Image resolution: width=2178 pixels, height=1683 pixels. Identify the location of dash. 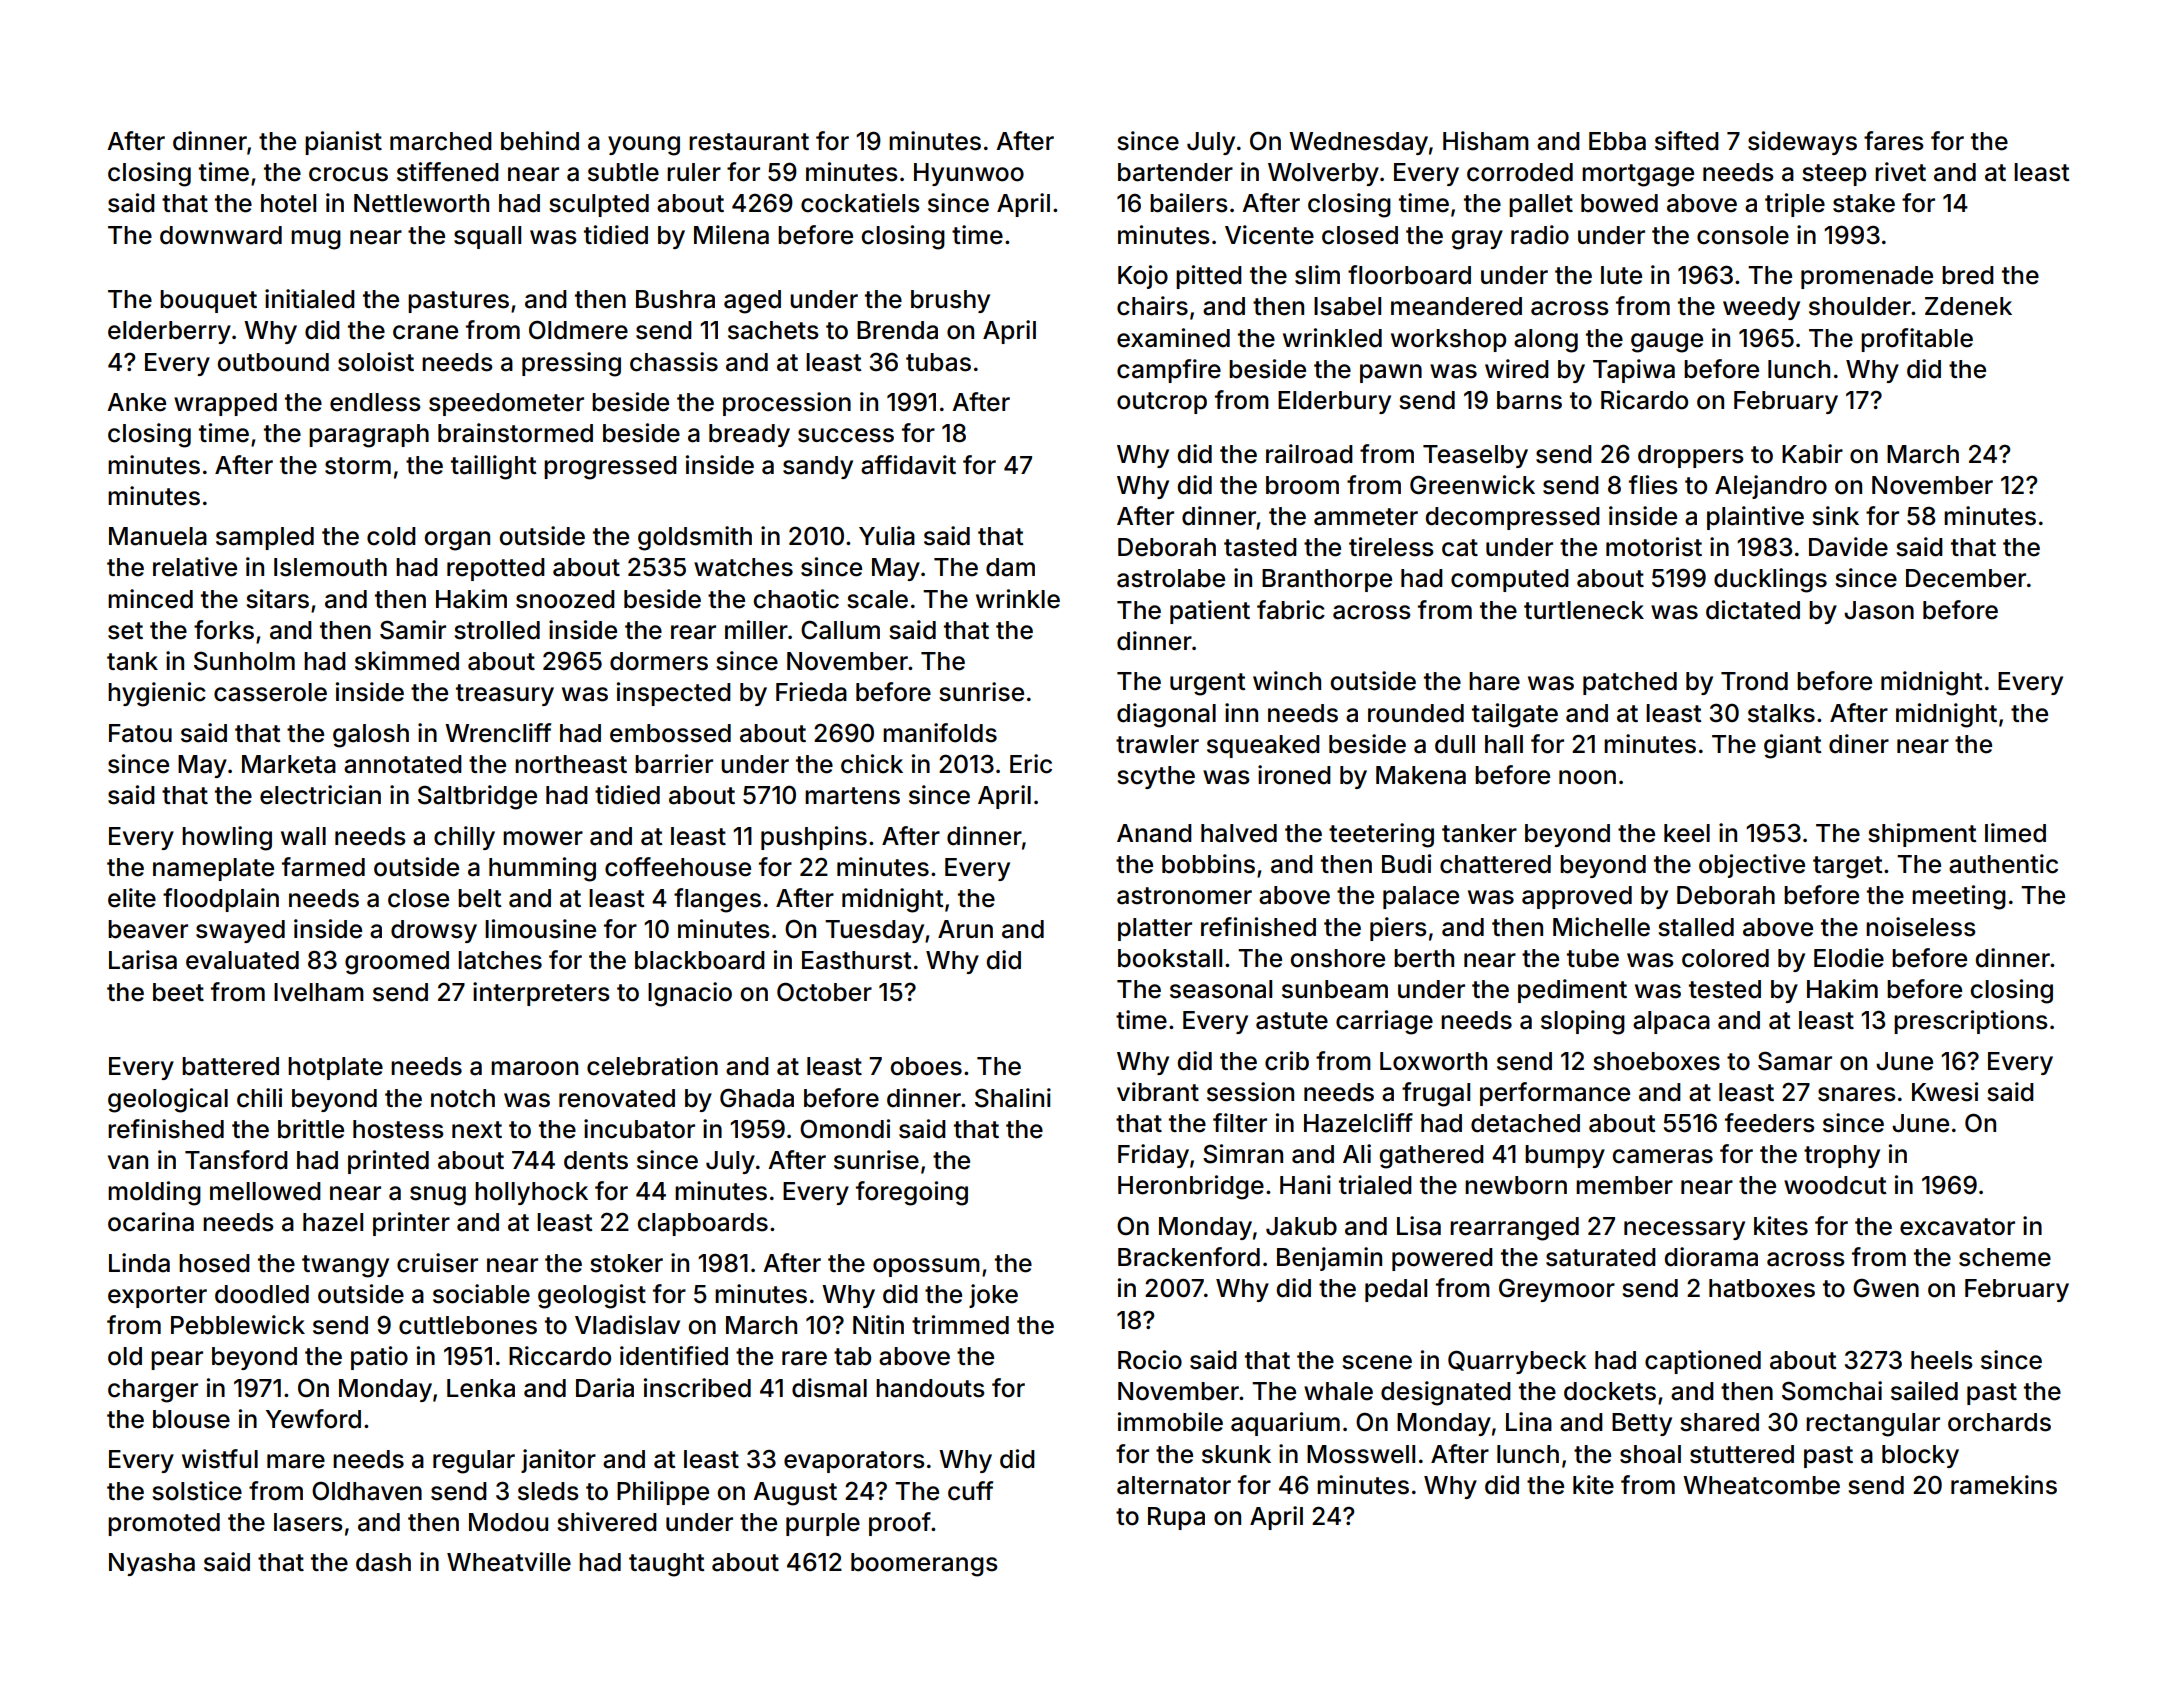
(383, 1562).
